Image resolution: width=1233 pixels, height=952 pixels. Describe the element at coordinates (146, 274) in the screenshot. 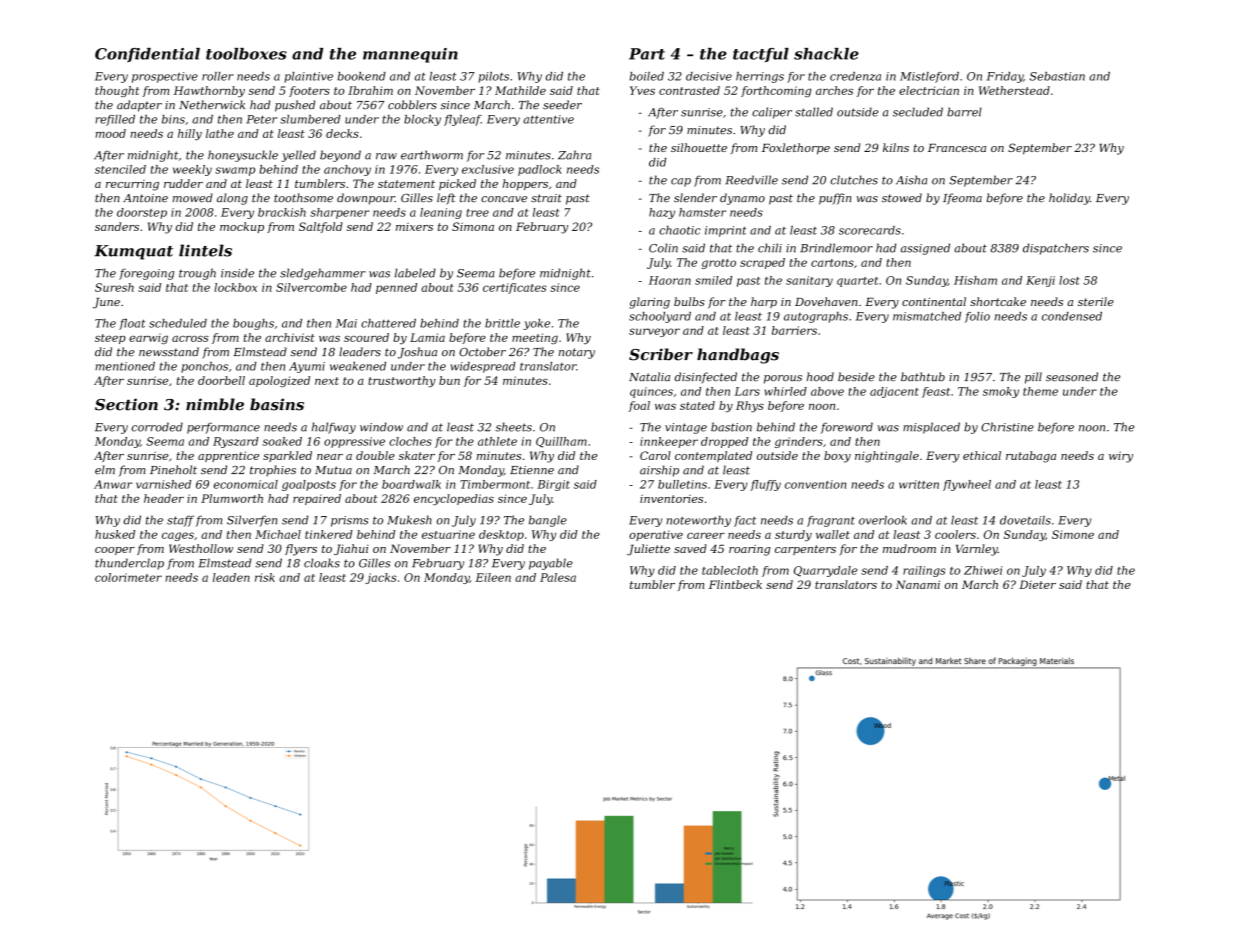

I see `foregoing` at that location.
